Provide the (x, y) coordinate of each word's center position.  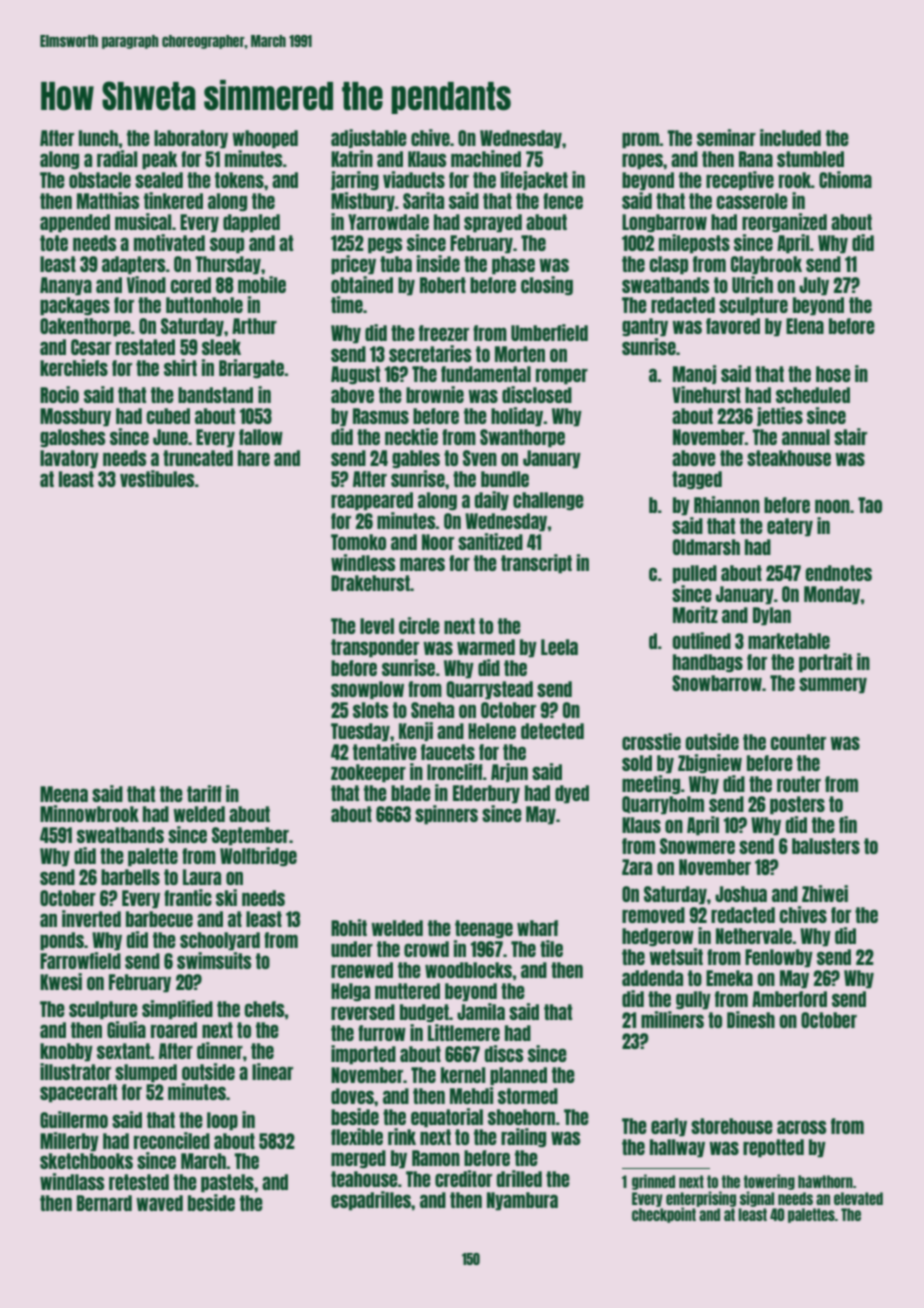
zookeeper (368, 773)
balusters (826, 846)
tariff (204, 793)
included (790, 137)
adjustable (369, 138)
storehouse (732, 1126)
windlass (72, 1181)
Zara (637, 867)
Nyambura (522, 1201)
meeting (651, 785)
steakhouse (789, 458)
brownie (435, 394)
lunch (98, 138)
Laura (202, 877)
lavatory (69, 459)
